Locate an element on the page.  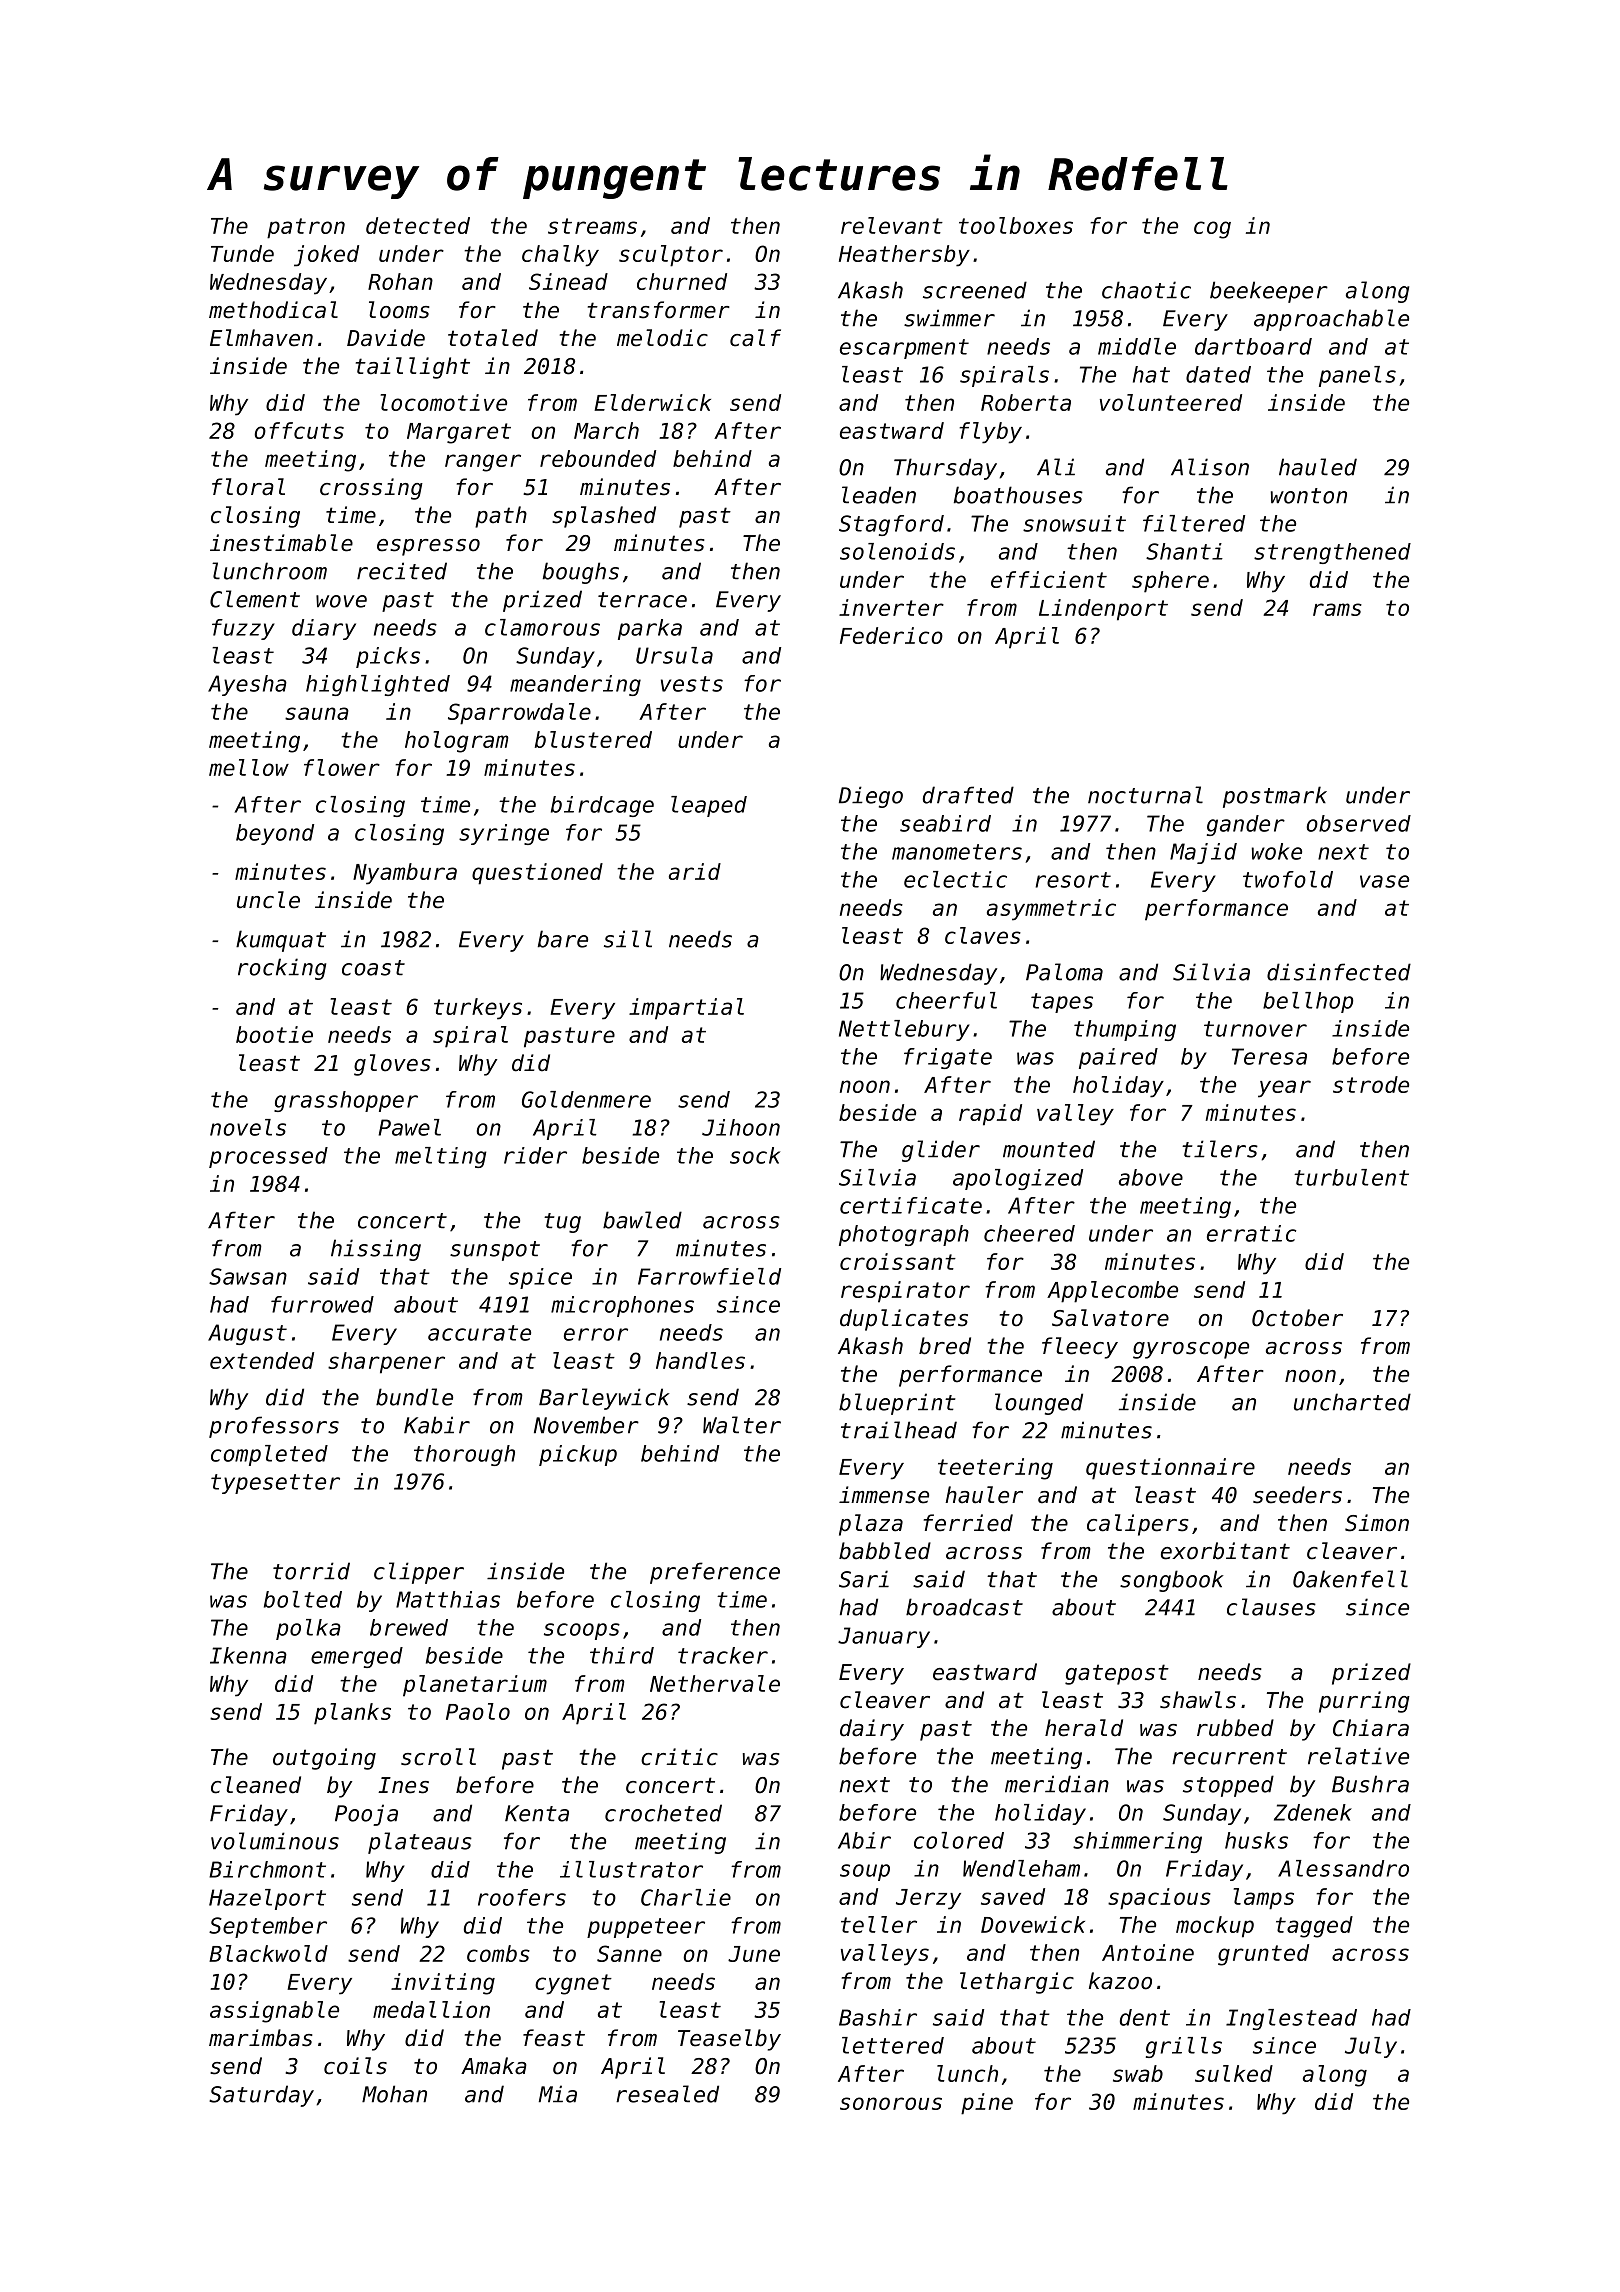
bootie is located at coordinates (274, 1034).
